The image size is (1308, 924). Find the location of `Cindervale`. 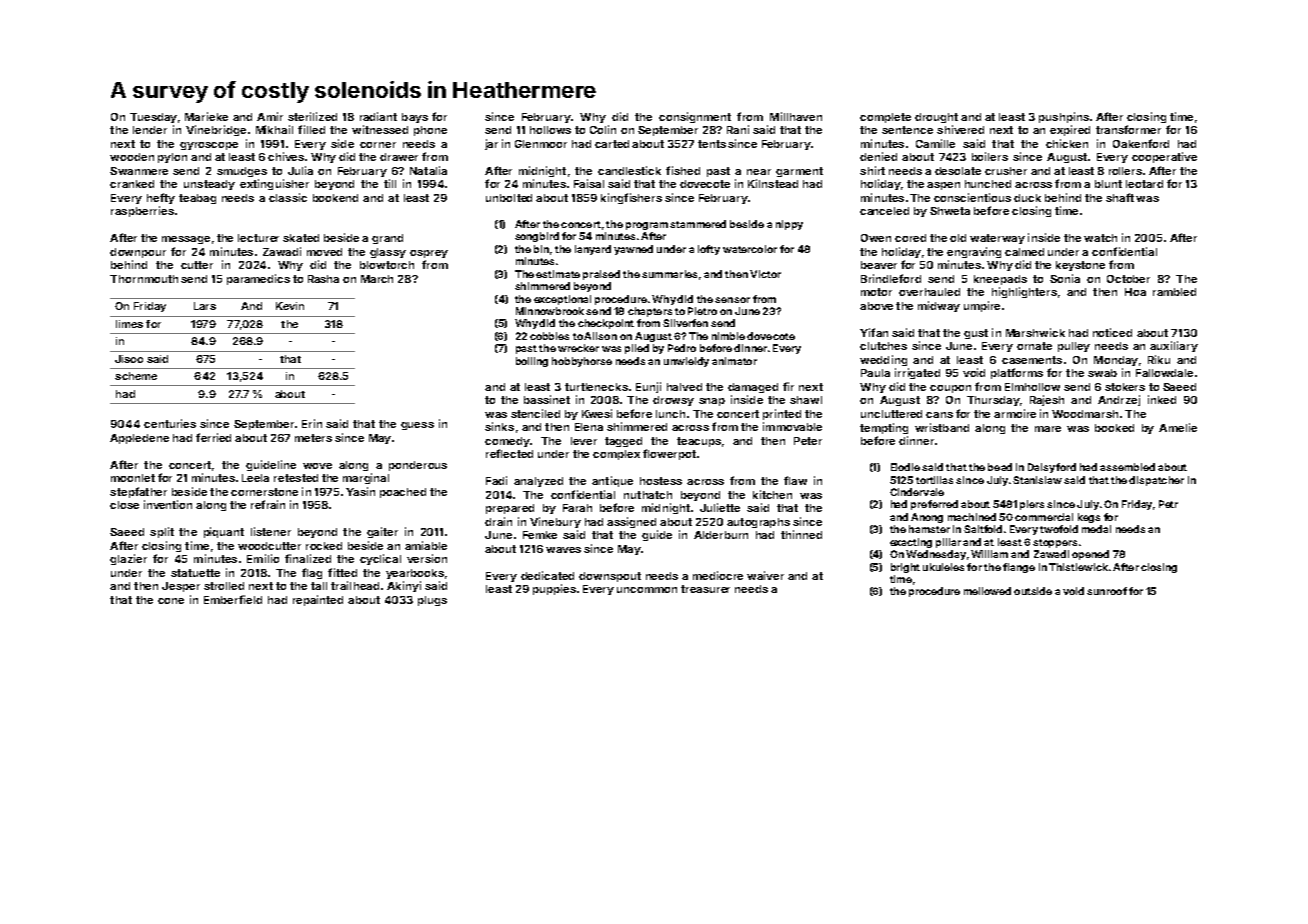

Cindervale is located at coordinates (917, 492).
